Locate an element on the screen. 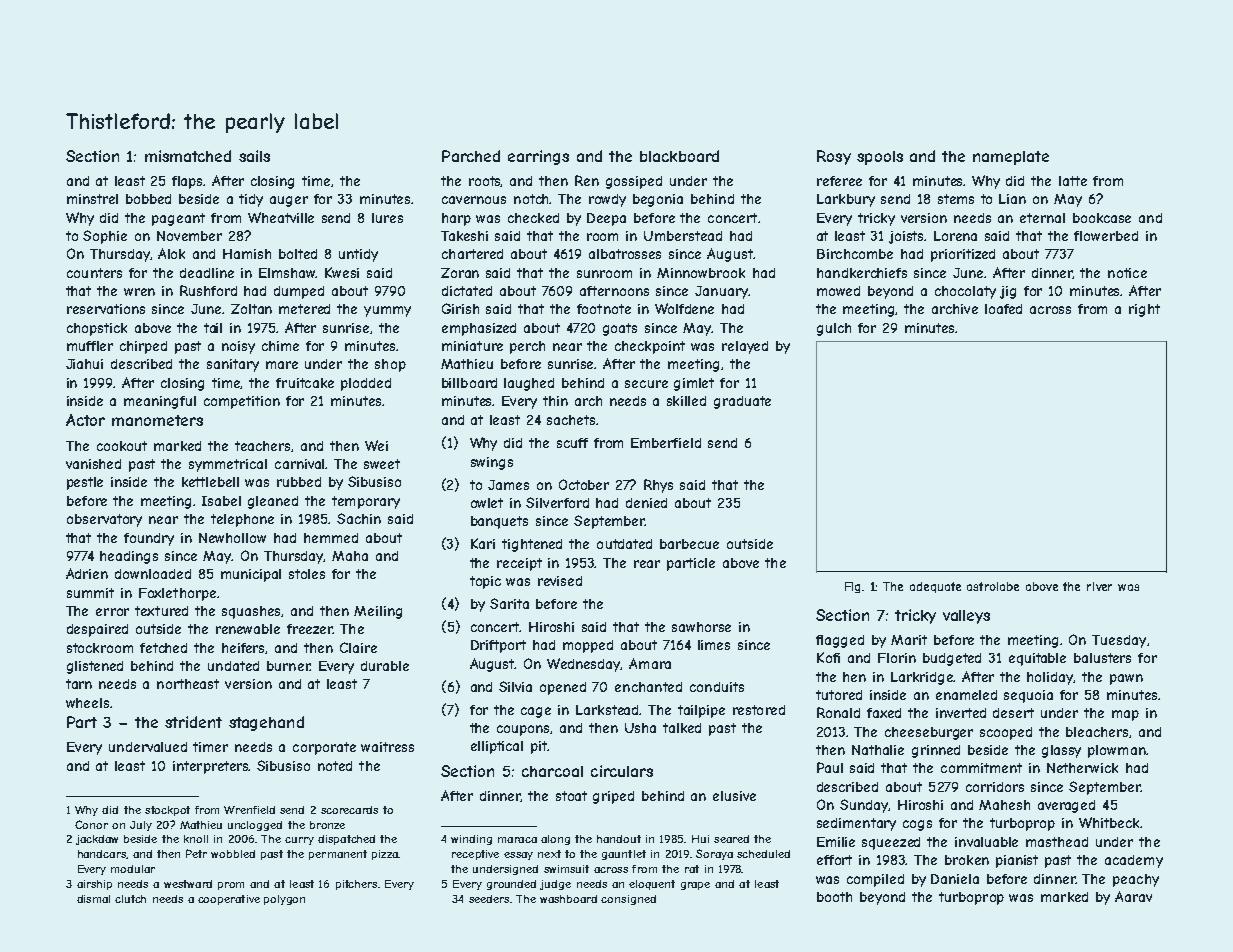  Aarav is located at coordinates (1133, 896).
